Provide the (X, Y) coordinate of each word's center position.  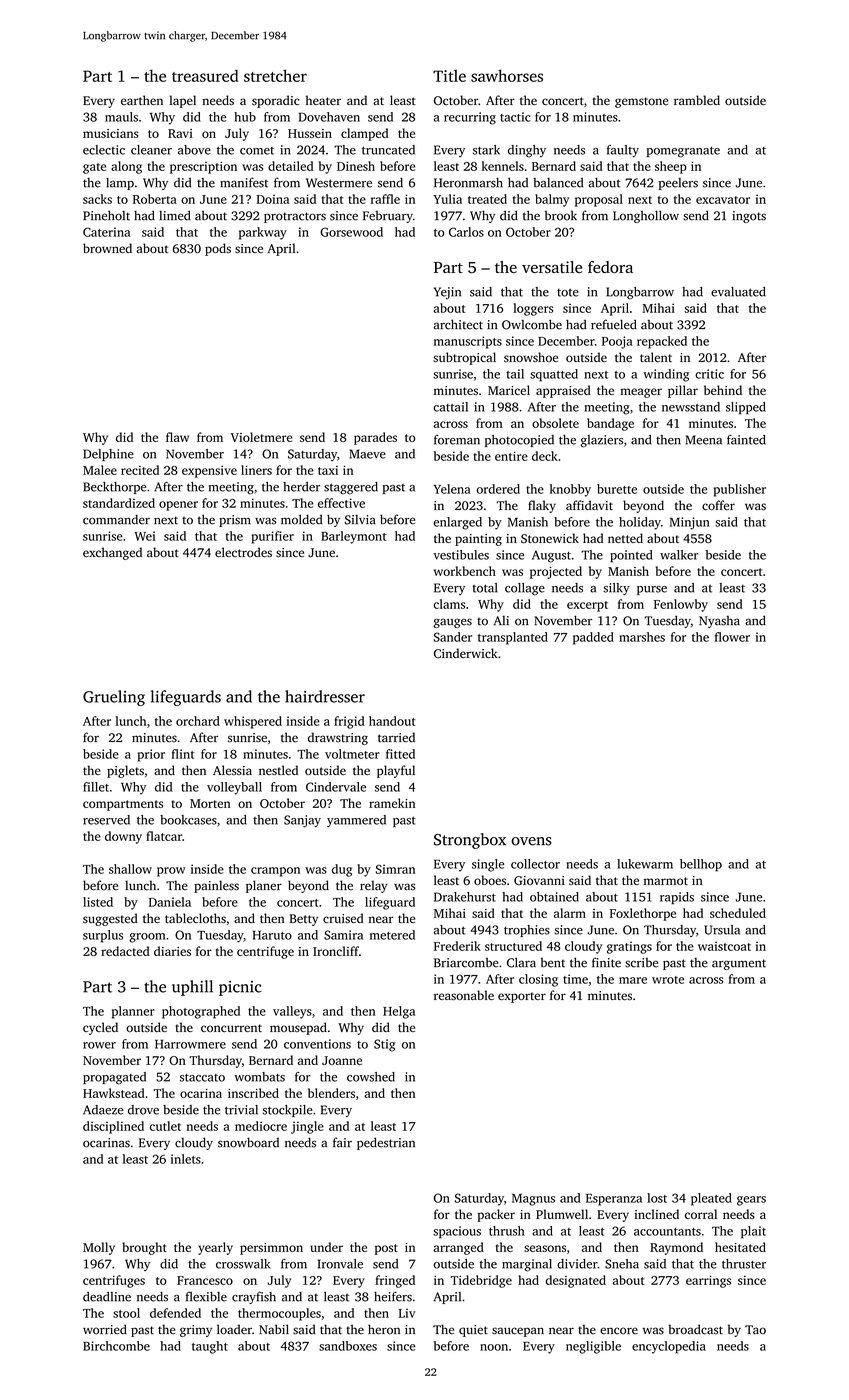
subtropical (464, 358)
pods (218, 249)
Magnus (533, 1200)
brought (144, 1248)
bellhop (701, 865)
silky (616, 589)
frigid (349, 722)
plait (753, 1232)
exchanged (112, 553)
